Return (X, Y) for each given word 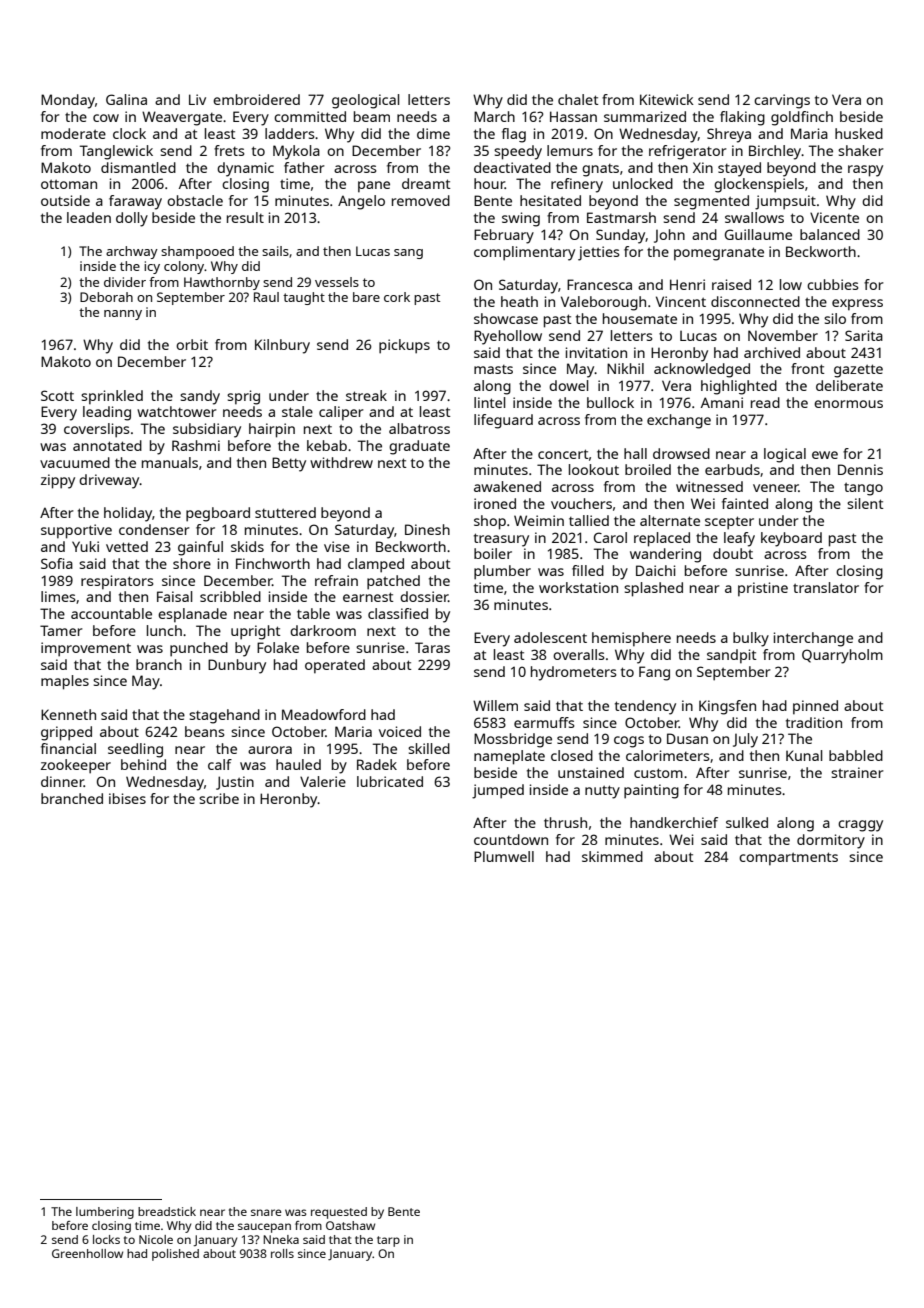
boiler (493, 553)
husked (859, 133)
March (494, 116)
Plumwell (504, 856)
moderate (73, 133)
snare (266, 1212)
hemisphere (631, 639)
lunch (164, 630)
